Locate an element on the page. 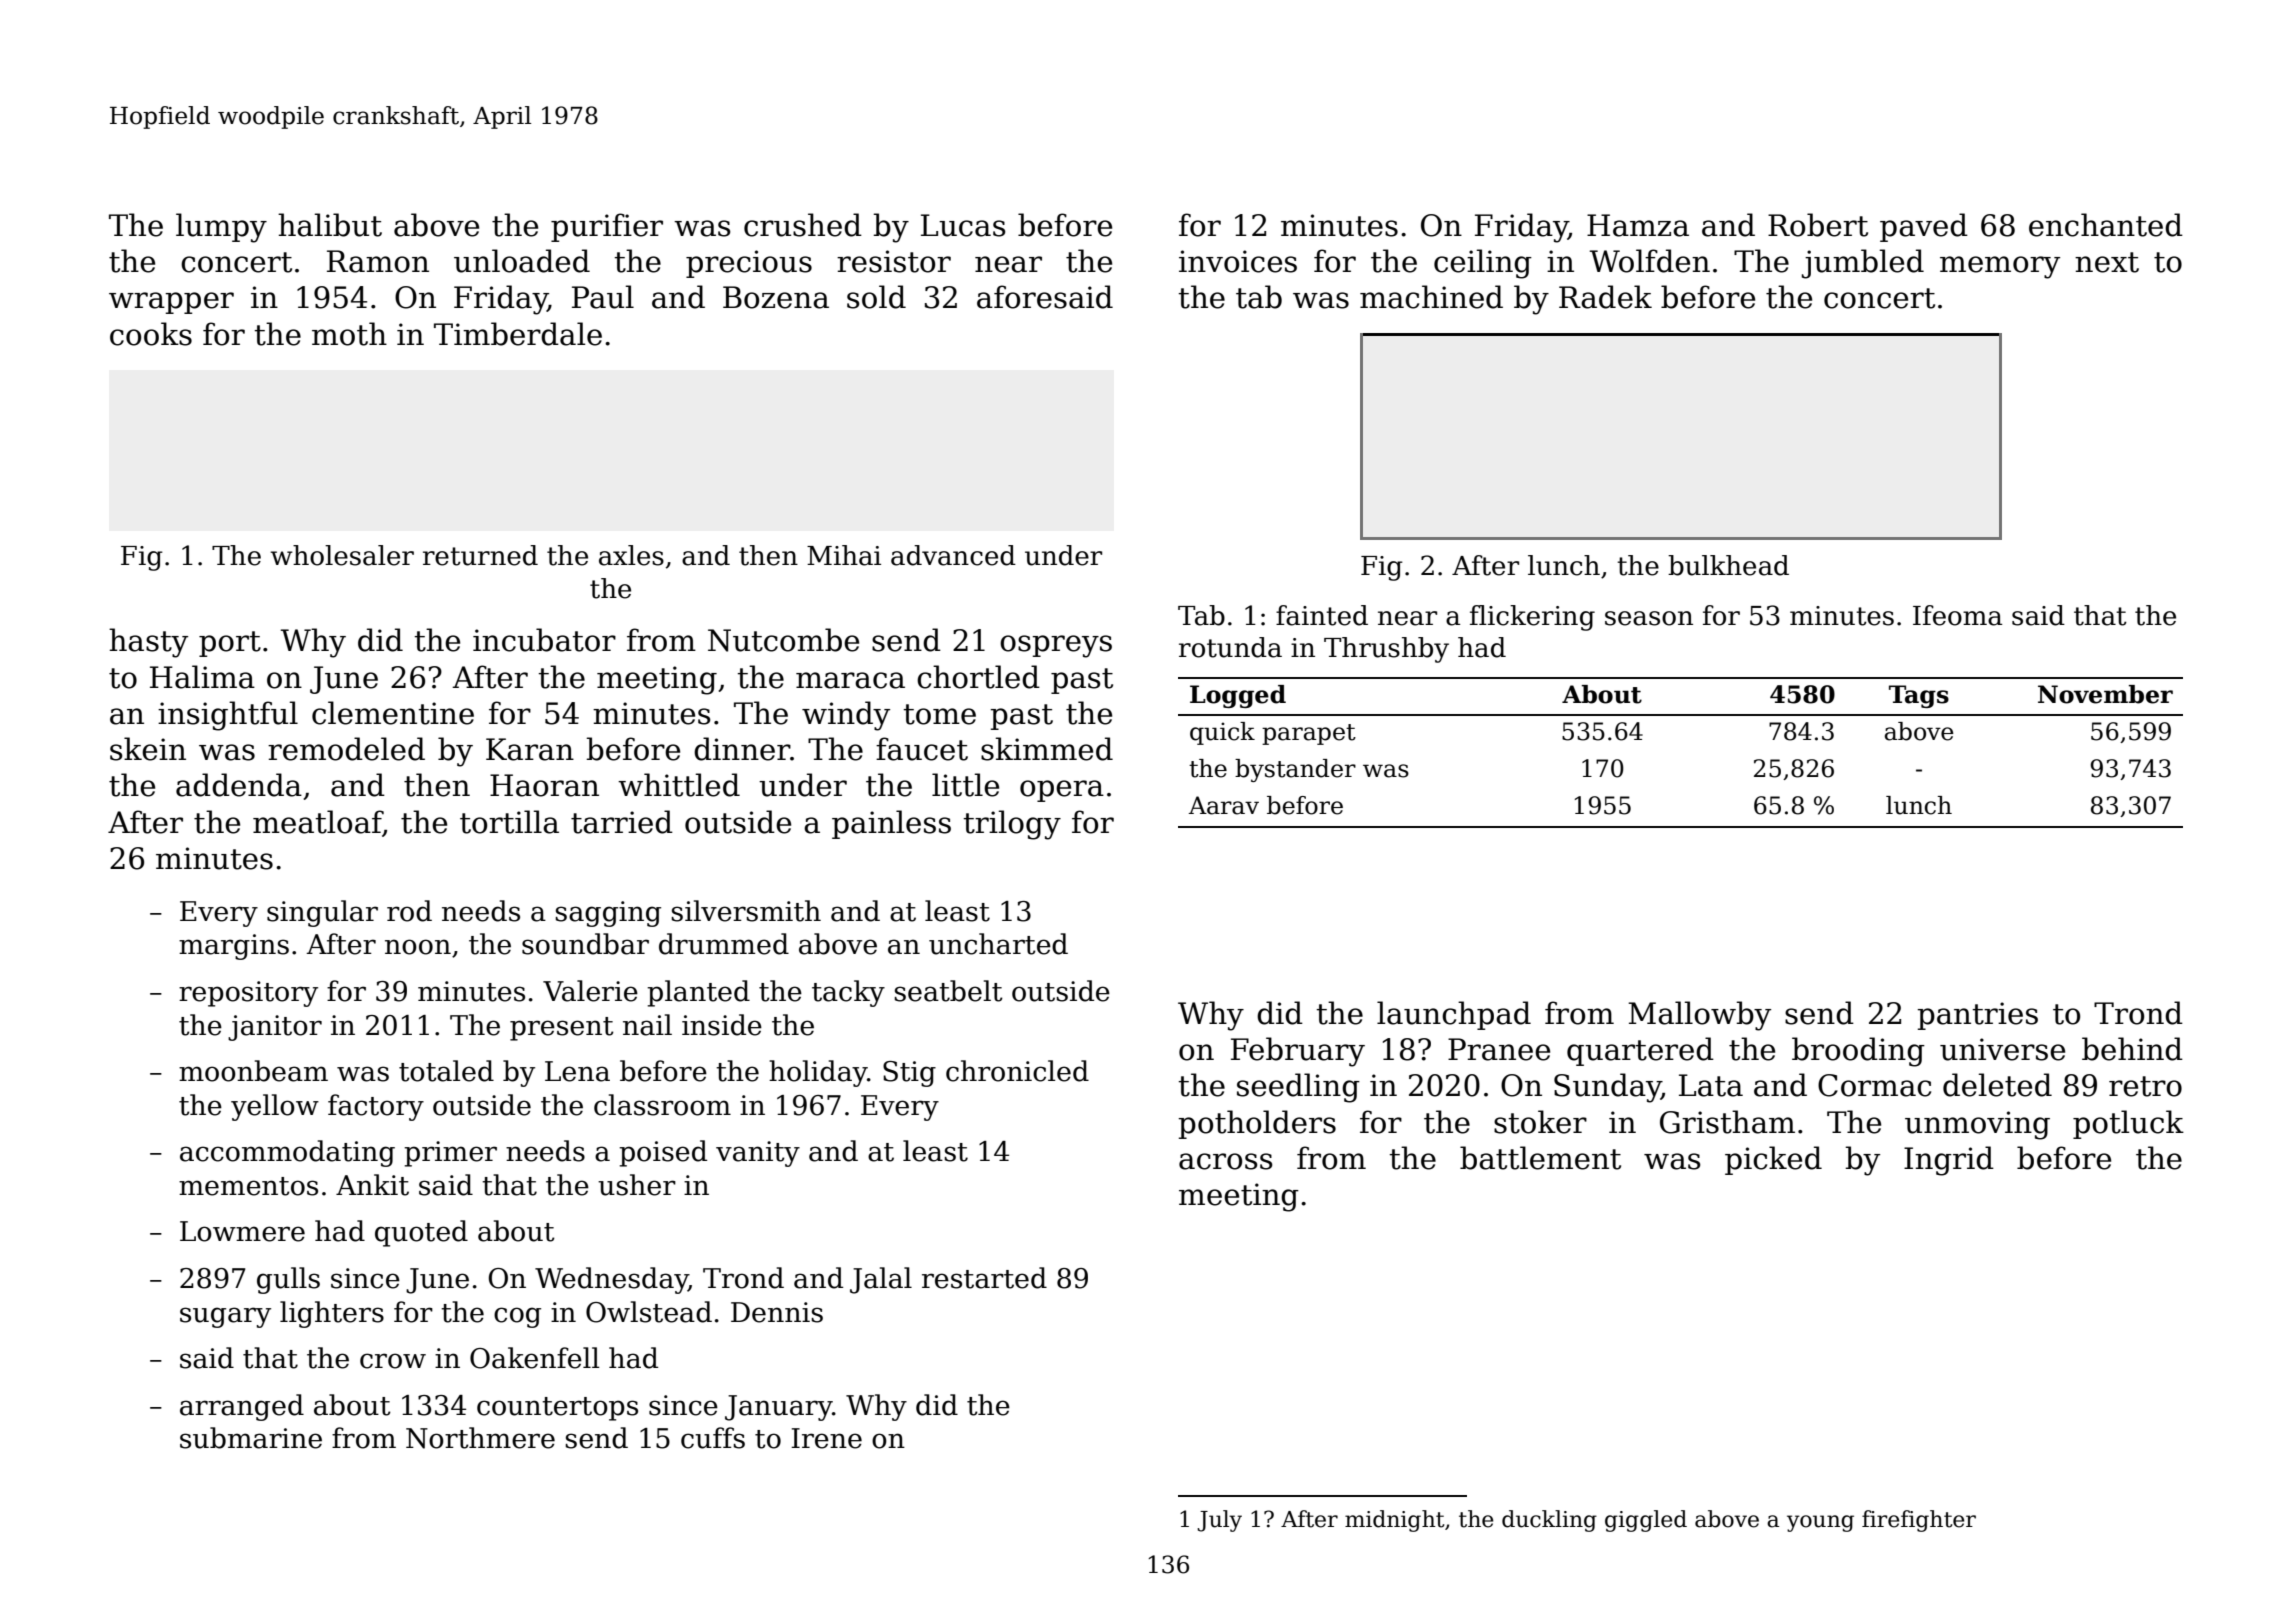  invoices is located at coordinates (1238, 261).
